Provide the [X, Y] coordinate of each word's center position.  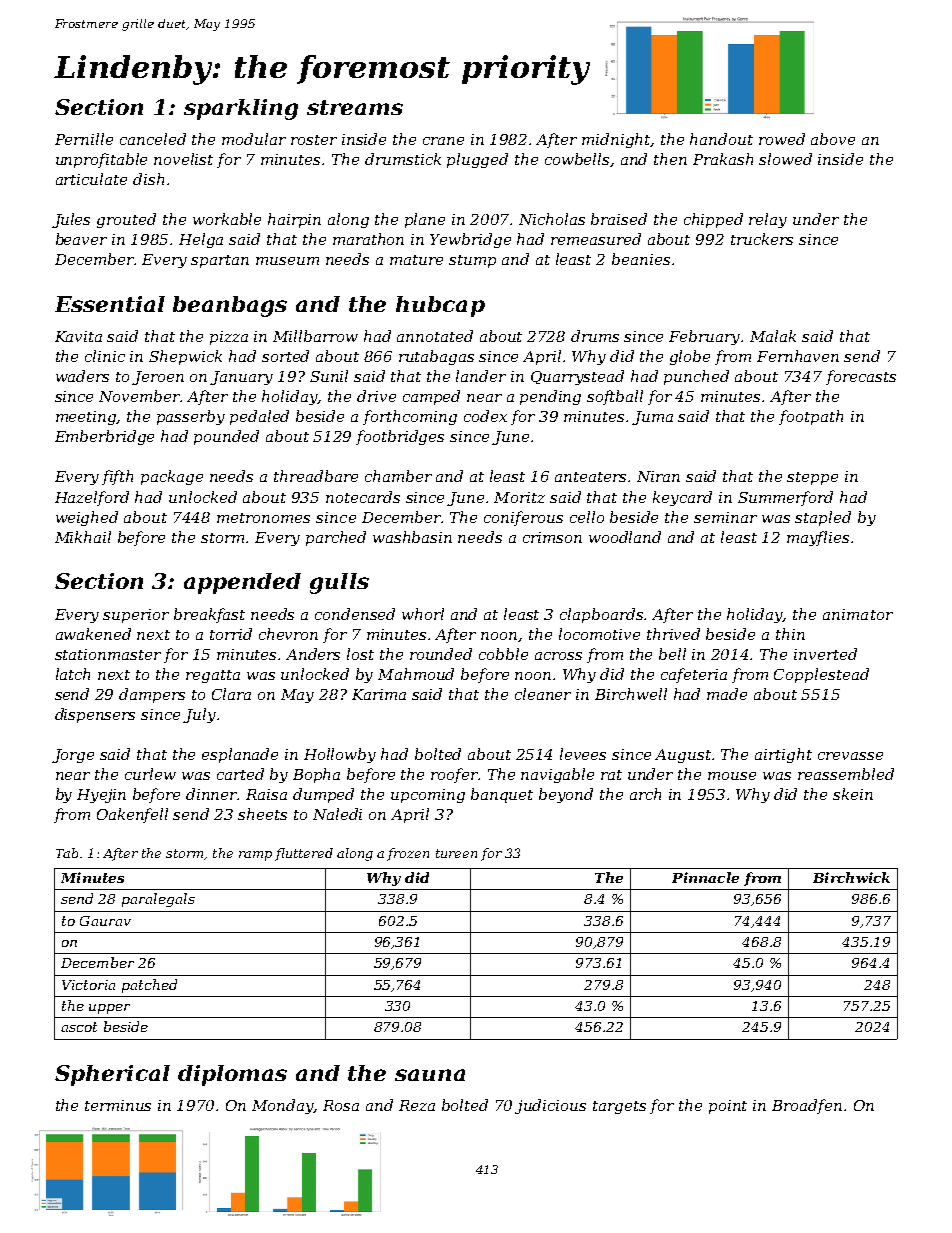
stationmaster [108, 654]
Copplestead [821, 675]
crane [443, 141]
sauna [430, 1075]
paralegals [158, 900]
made [727, 694]
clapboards [602, 615]
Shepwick [185, 357]
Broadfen [807, 1106]
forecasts [861, 377]
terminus [118, 1105]
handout [721, 139]
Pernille [84, 139]
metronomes [263, 518]
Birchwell [631, 694]
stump [472, 261]
